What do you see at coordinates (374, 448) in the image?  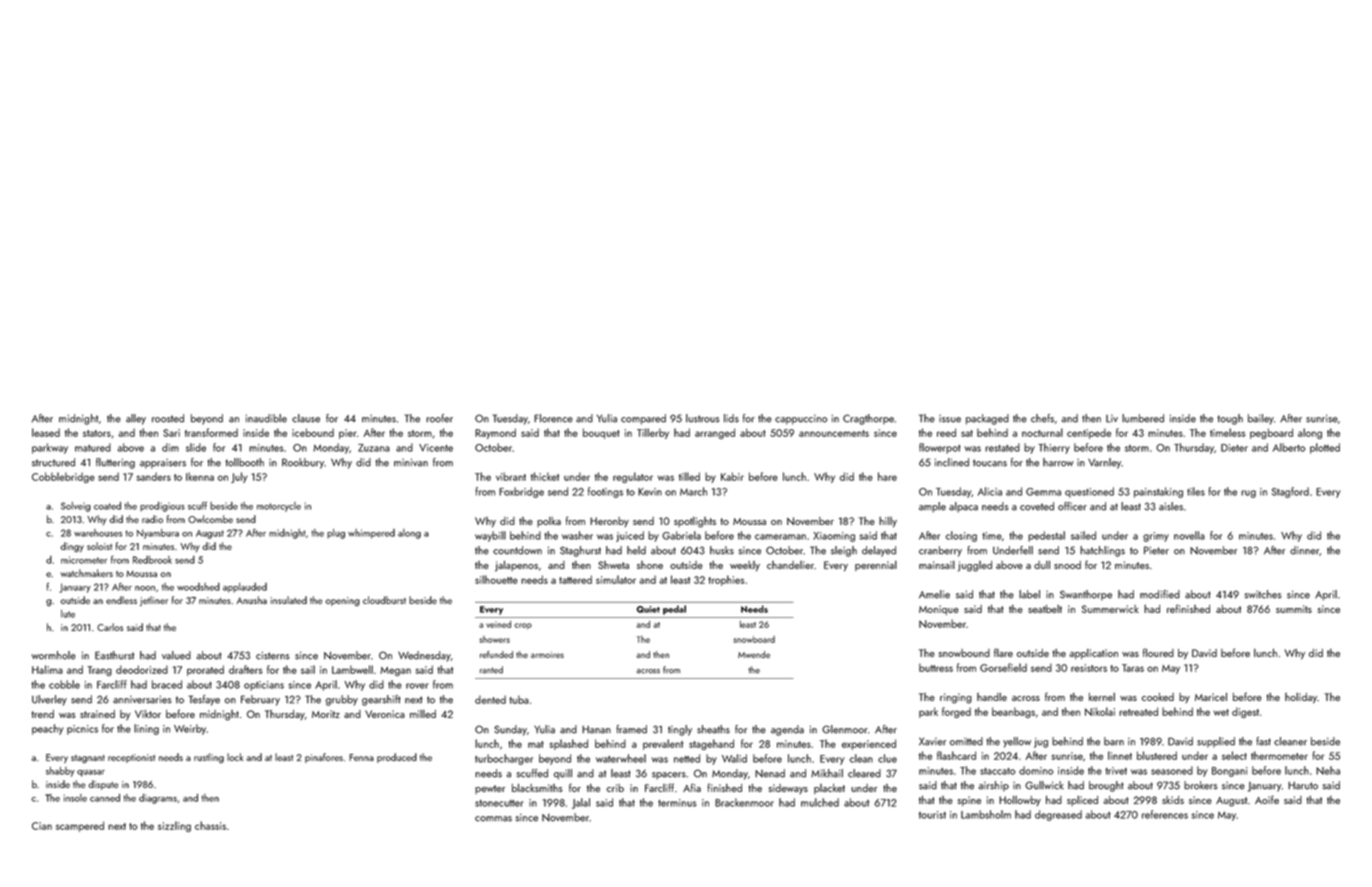 I see `Zuzana` at bounding box center [374, 448].
